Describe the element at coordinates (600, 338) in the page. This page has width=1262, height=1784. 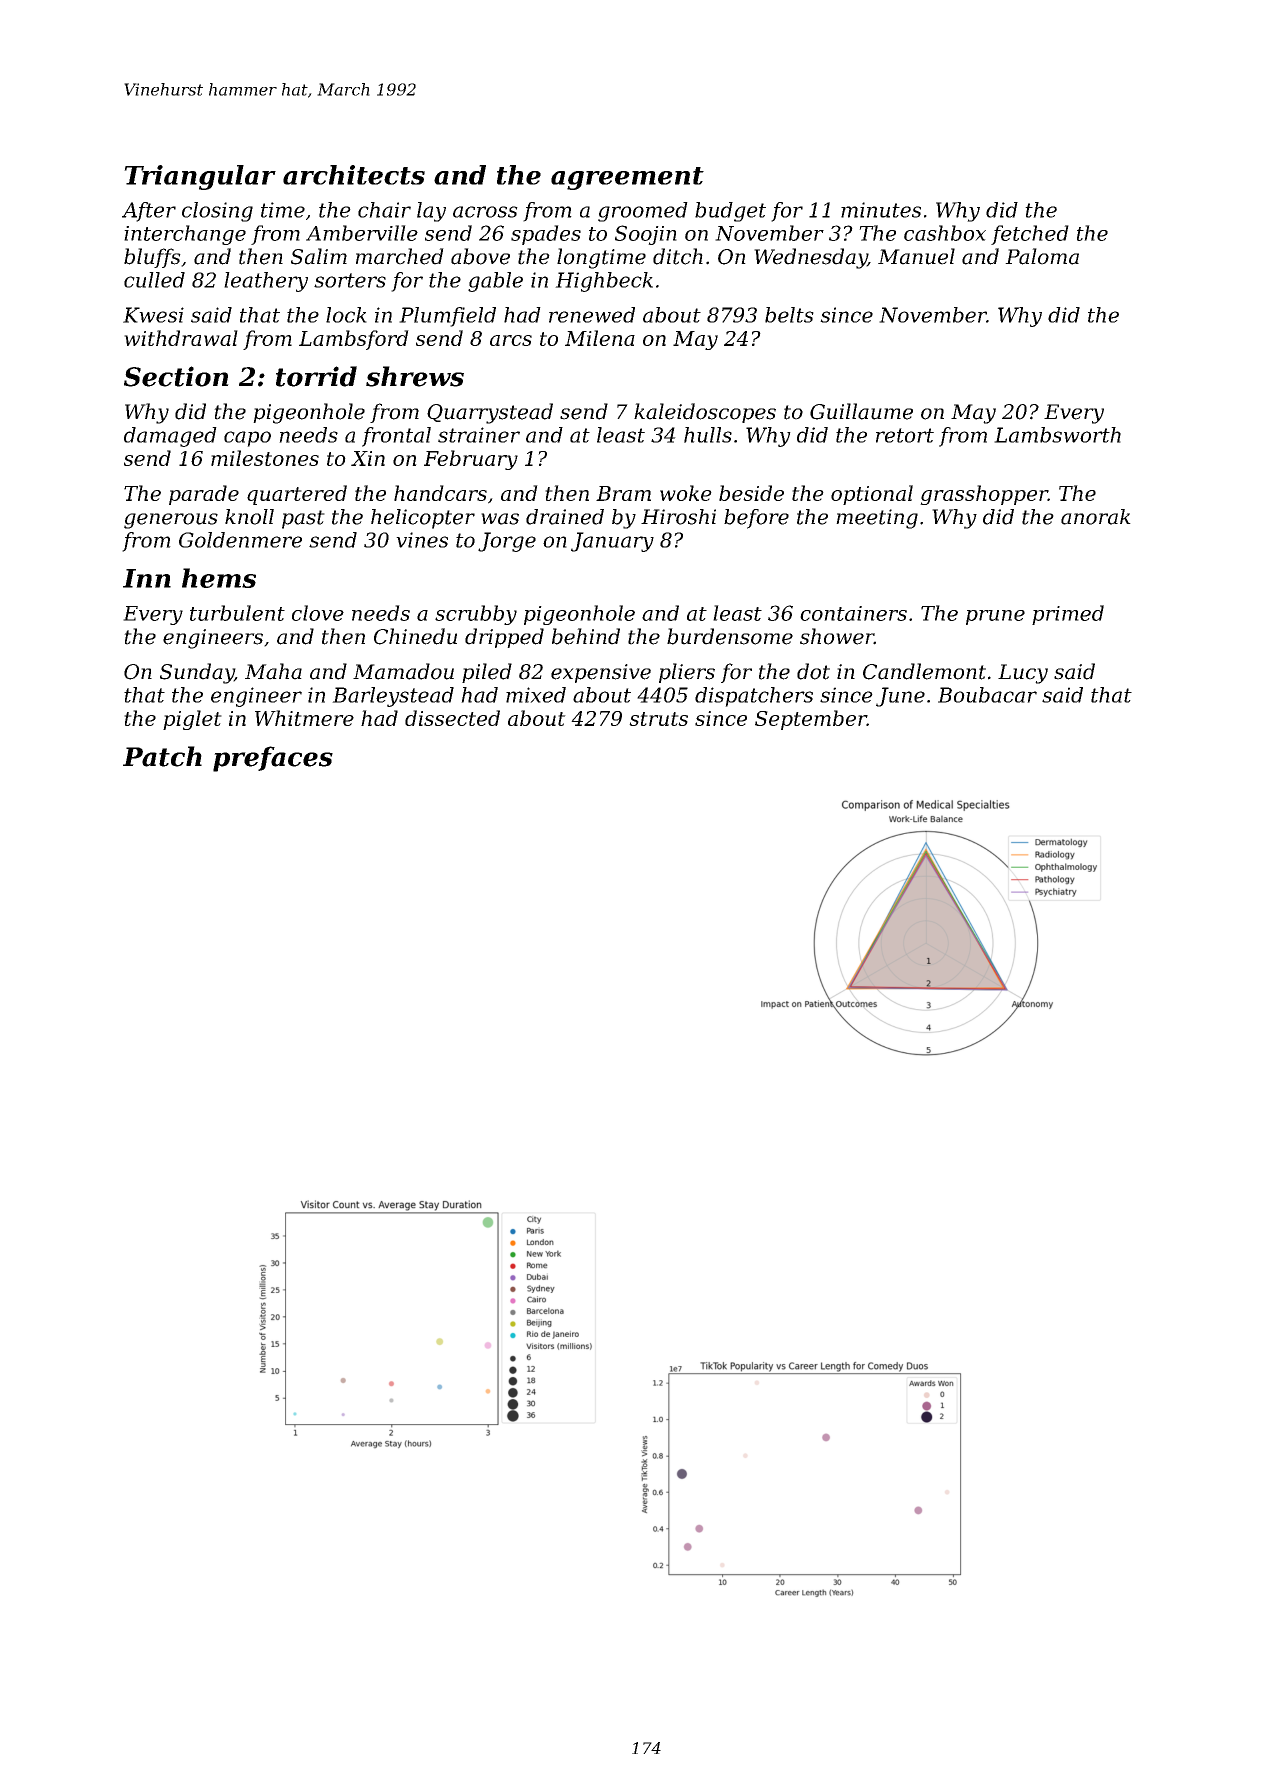
I see `Milena` at that location.
